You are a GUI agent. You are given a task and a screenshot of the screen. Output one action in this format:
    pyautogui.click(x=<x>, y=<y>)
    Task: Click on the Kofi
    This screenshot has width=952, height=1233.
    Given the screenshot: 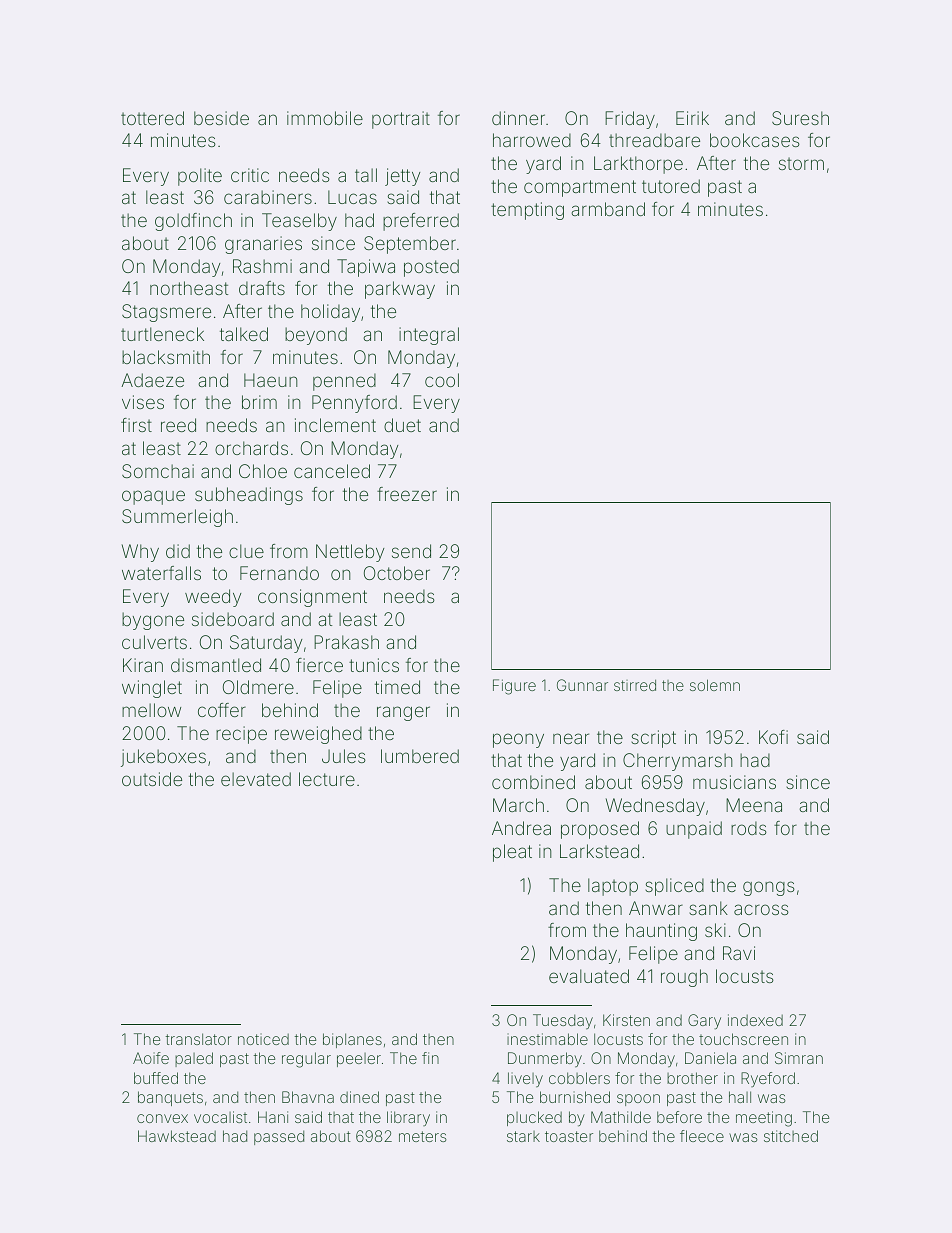 What is the action you would take?
    pyautogui.click(x=773, y=737)
